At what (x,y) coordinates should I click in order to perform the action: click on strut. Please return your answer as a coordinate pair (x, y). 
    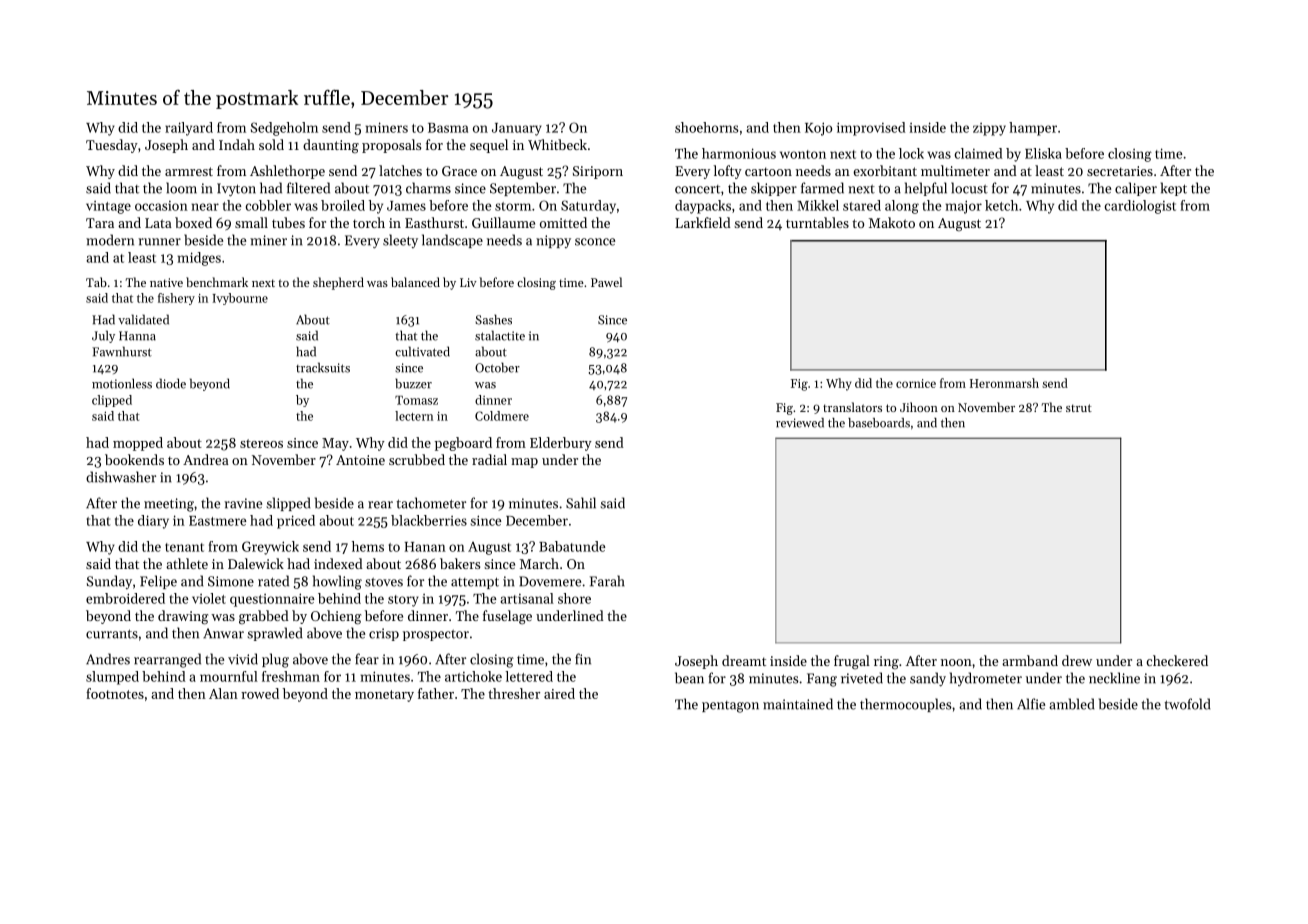
    Looking at the image, I should click on (1079, 408).
